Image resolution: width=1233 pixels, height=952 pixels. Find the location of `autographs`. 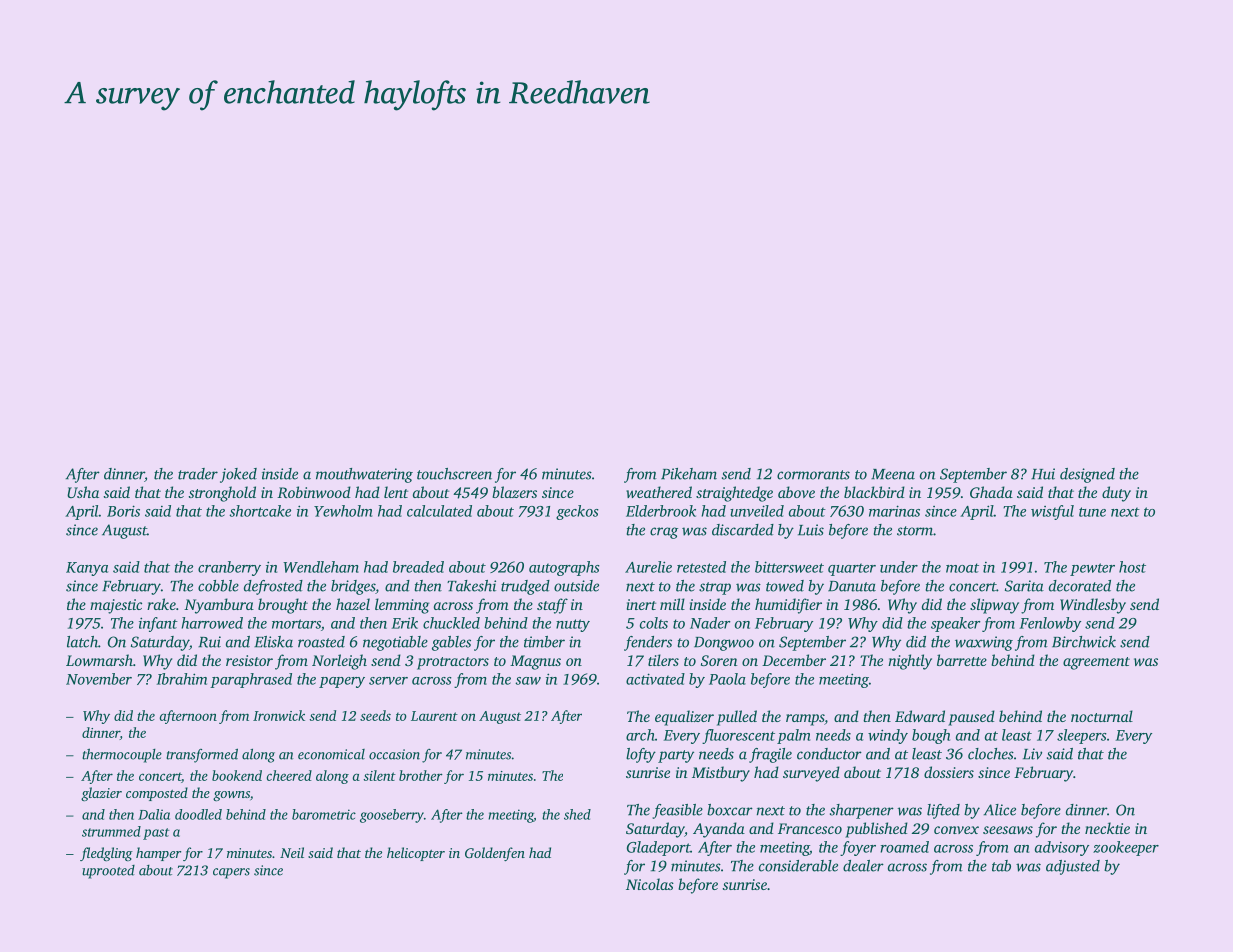

autographs is located at coordinates (564, 568).
